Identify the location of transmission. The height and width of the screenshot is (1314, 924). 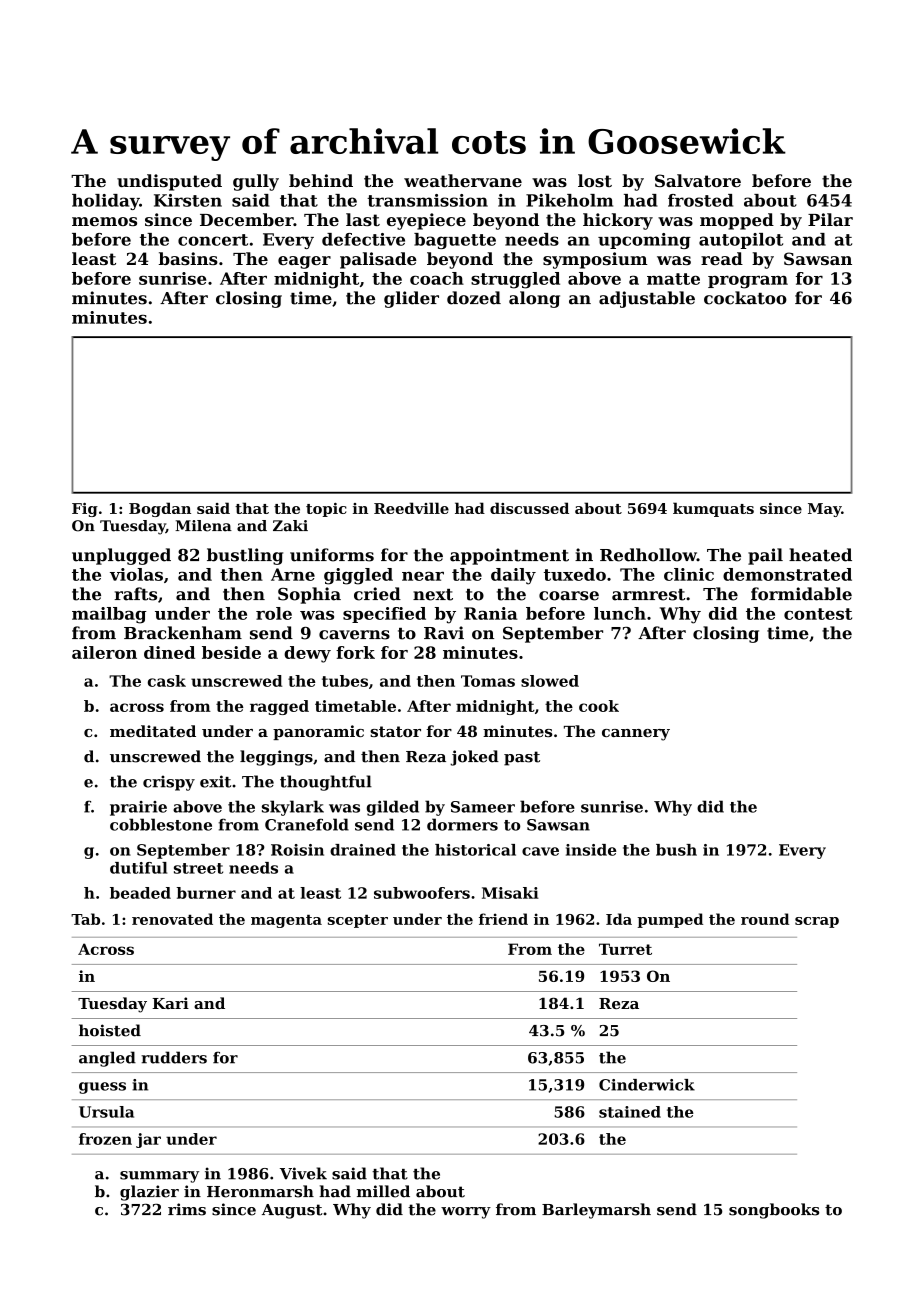
(427, 200).
